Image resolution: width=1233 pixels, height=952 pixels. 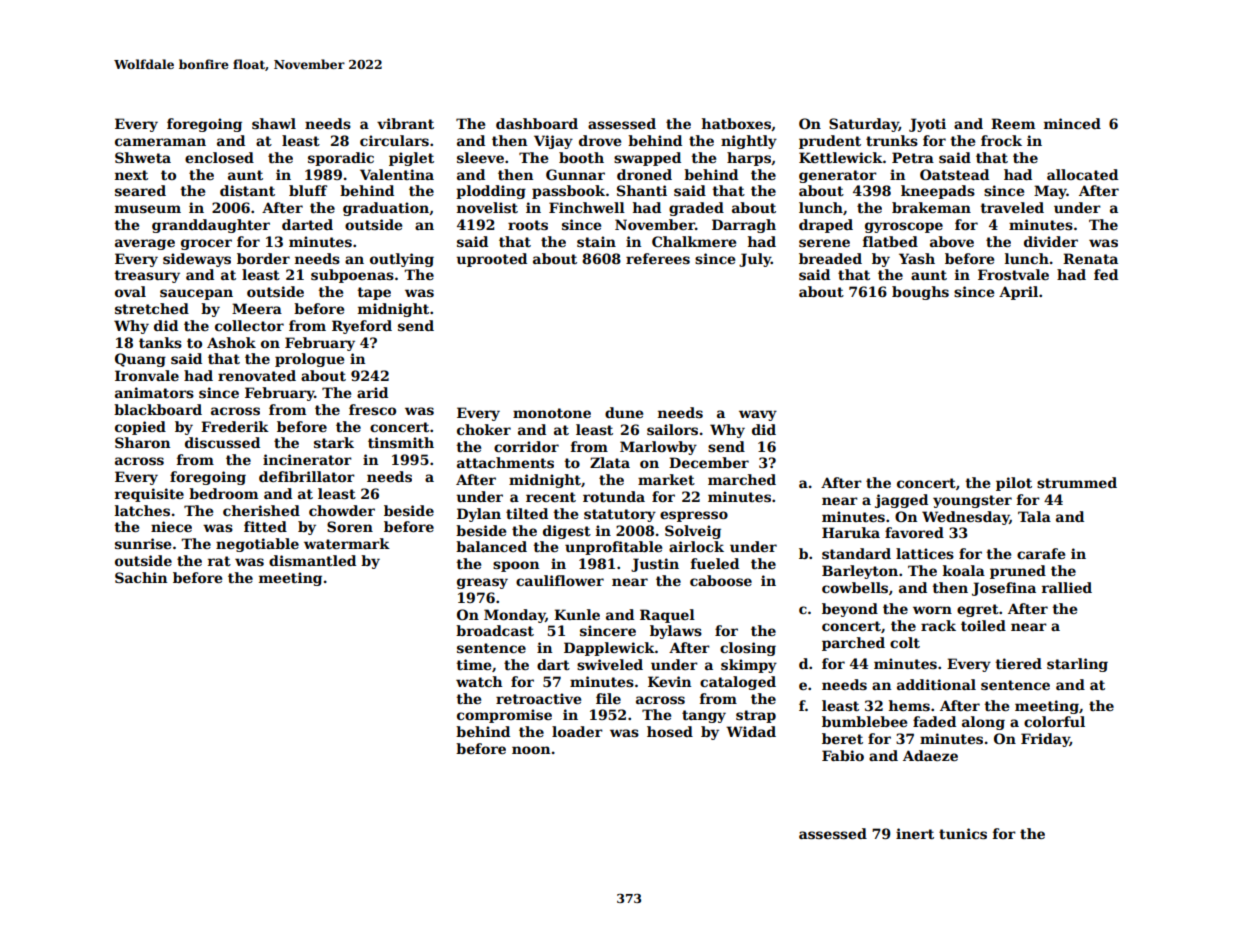 I want to click on caboose, so click(x=721, y=580).
